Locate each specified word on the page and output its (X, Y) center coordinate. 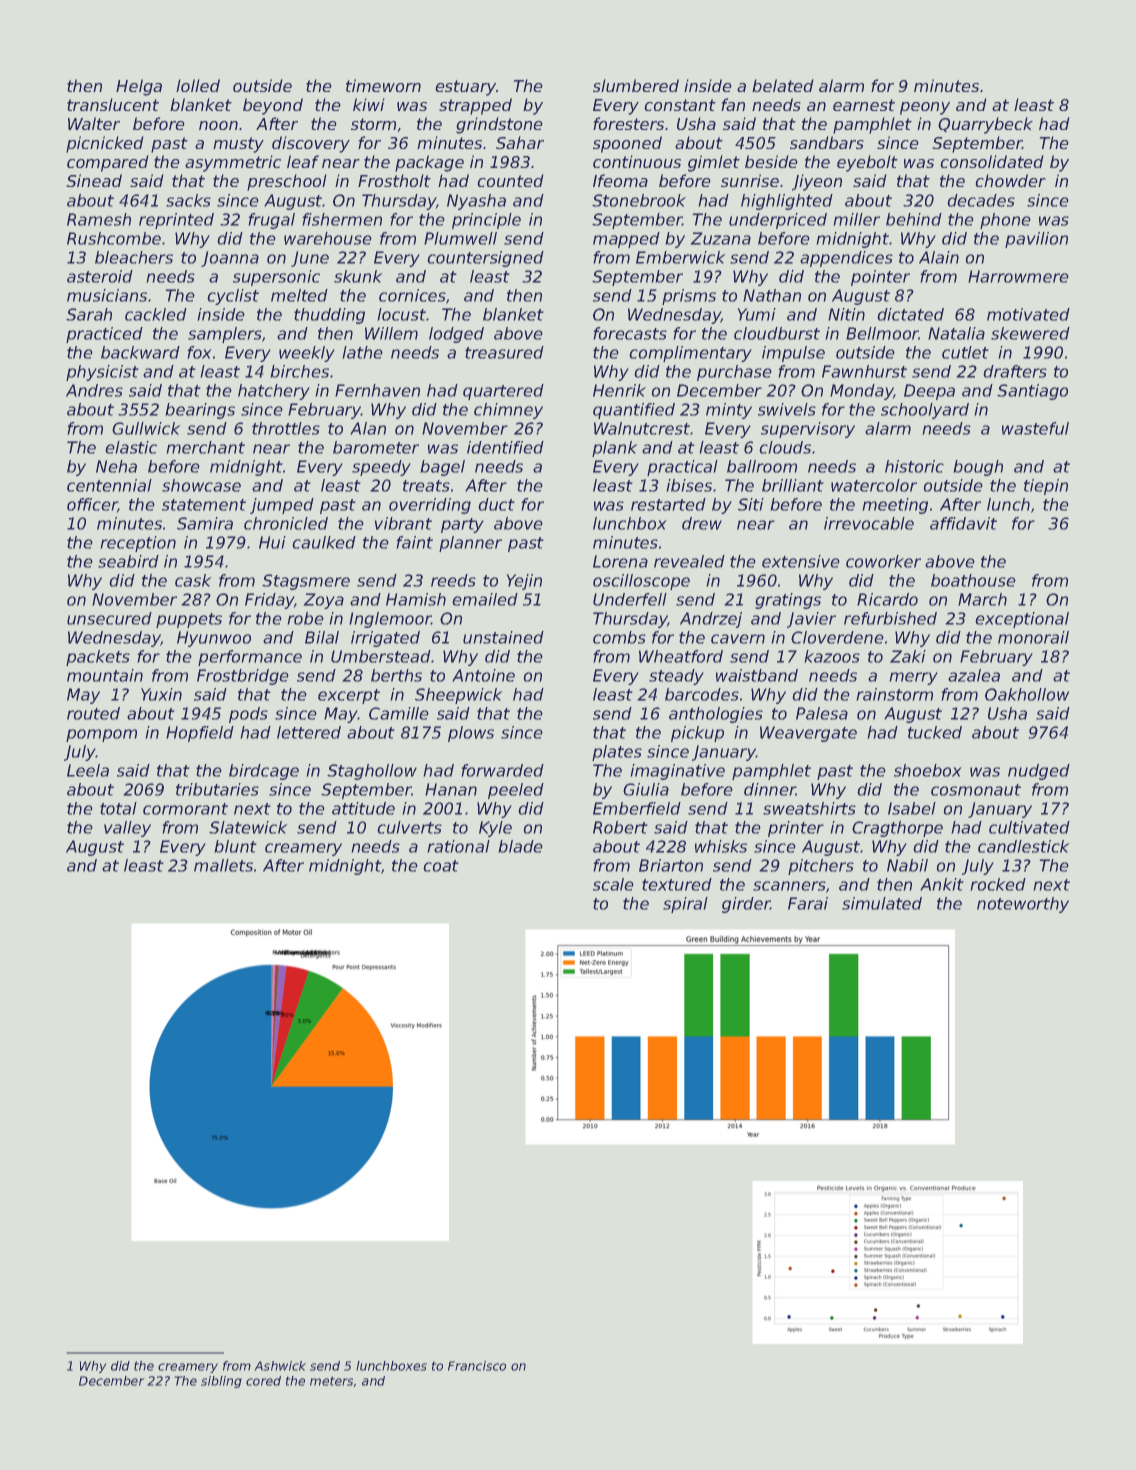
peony (925, 108)
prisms (689, 297)
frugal (272, 221)
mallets (223, 865)
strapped (475, 106)
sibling (221, 1382)
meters (331, 1381)
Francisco (477, 1366)
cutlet (965, 352)
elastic (131, 447)
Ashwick (280, 1366)
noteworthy (1023, 905)
